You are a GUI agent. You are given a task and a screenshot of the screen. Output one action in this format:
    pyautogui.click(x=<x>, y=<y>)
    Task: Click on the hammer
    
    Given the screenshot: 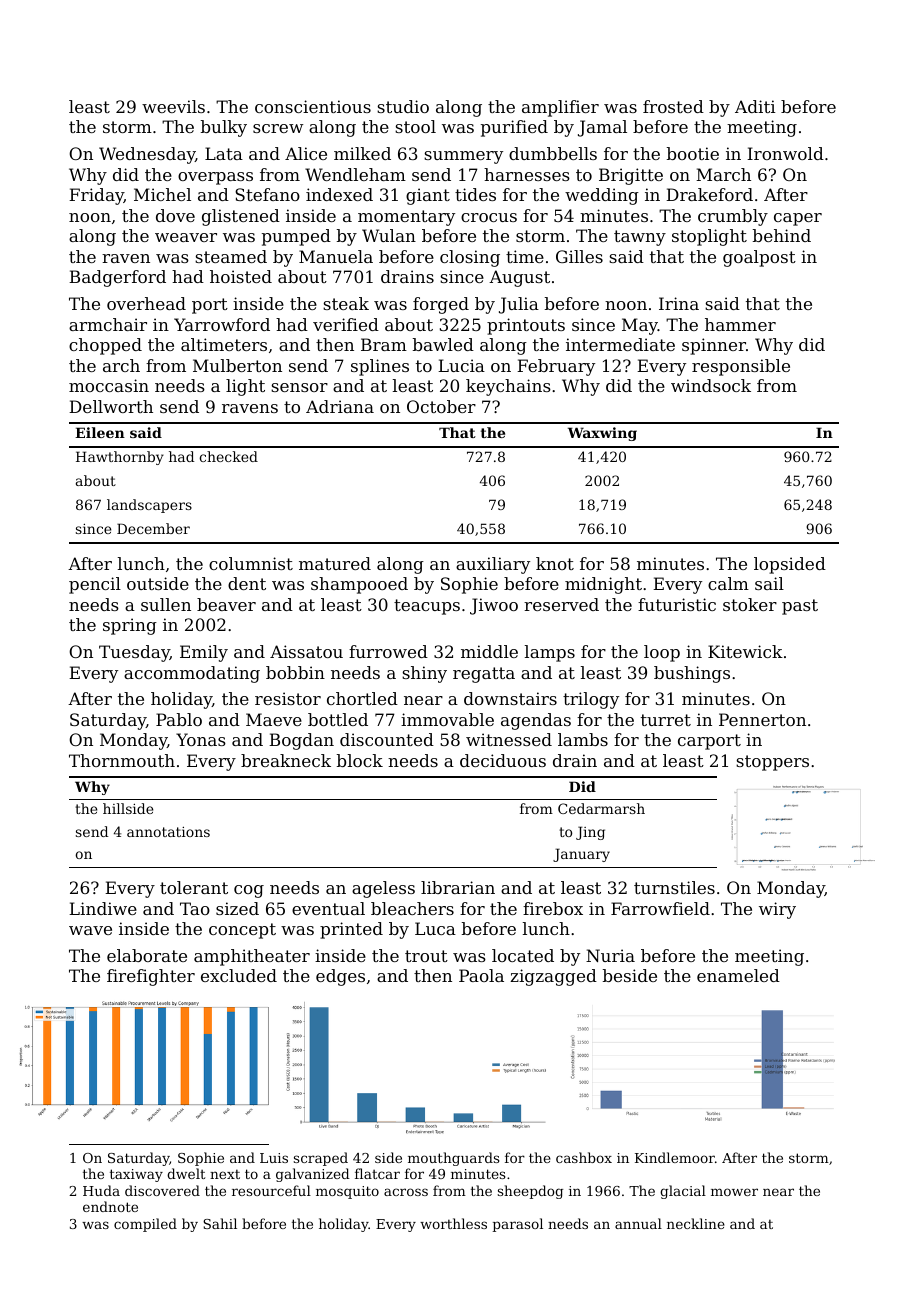 What is the action you would take?
    pyautogui.click(x=740, y=324)
